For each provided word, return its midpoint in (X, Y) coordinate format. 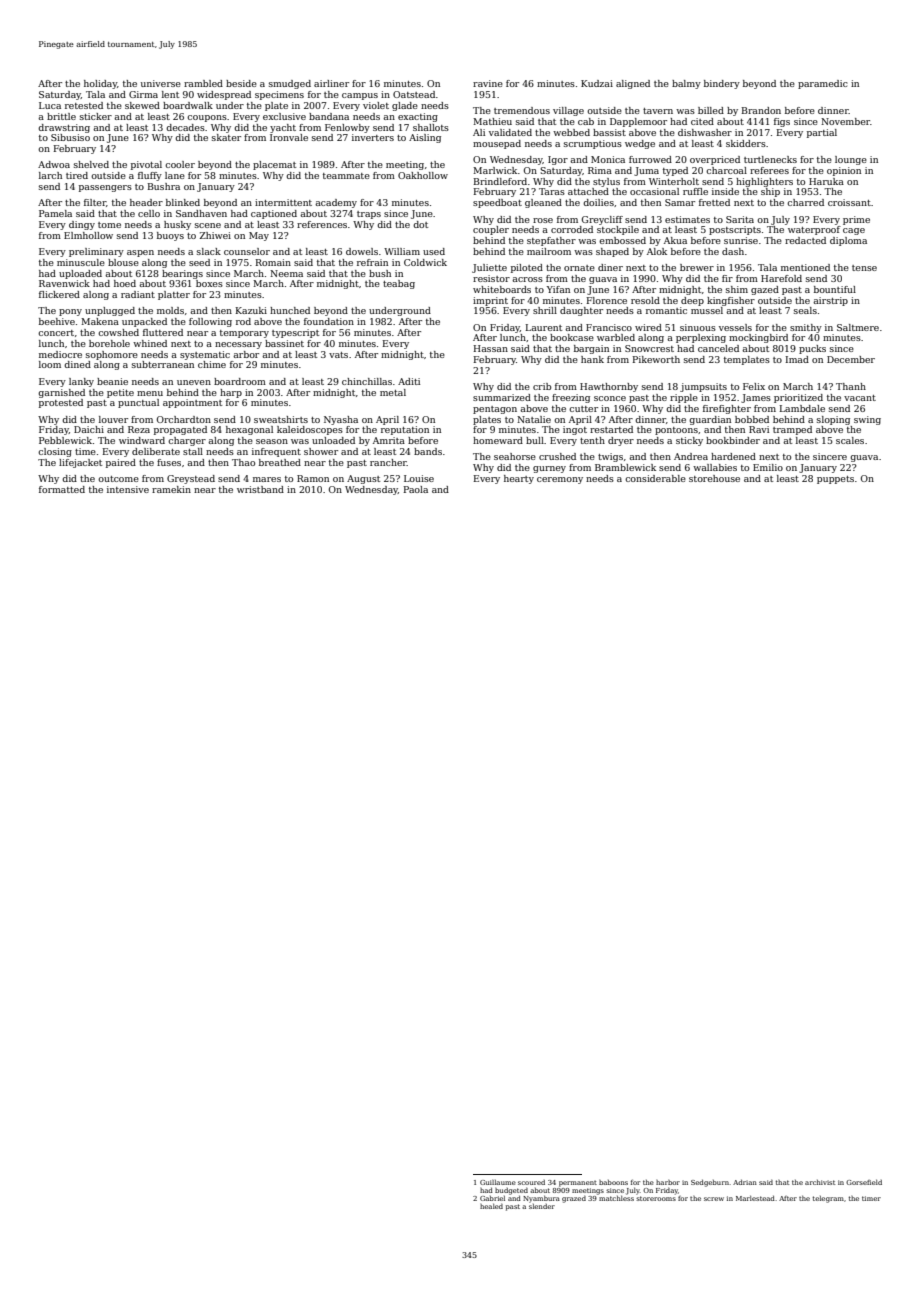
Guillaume (498, 1182)
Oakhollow (423, 175)
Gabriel (492, 1198)
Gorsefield (864, 1182)
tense (864, 268)
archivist (820, 1182)
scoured (531, 1182)
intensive (128, 489)
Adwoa (54, 164)
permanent (578, 1184)
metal (393, 392)
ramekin (171, 489)
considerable (655, 478)
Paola (416, 489)
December (851, 359)
